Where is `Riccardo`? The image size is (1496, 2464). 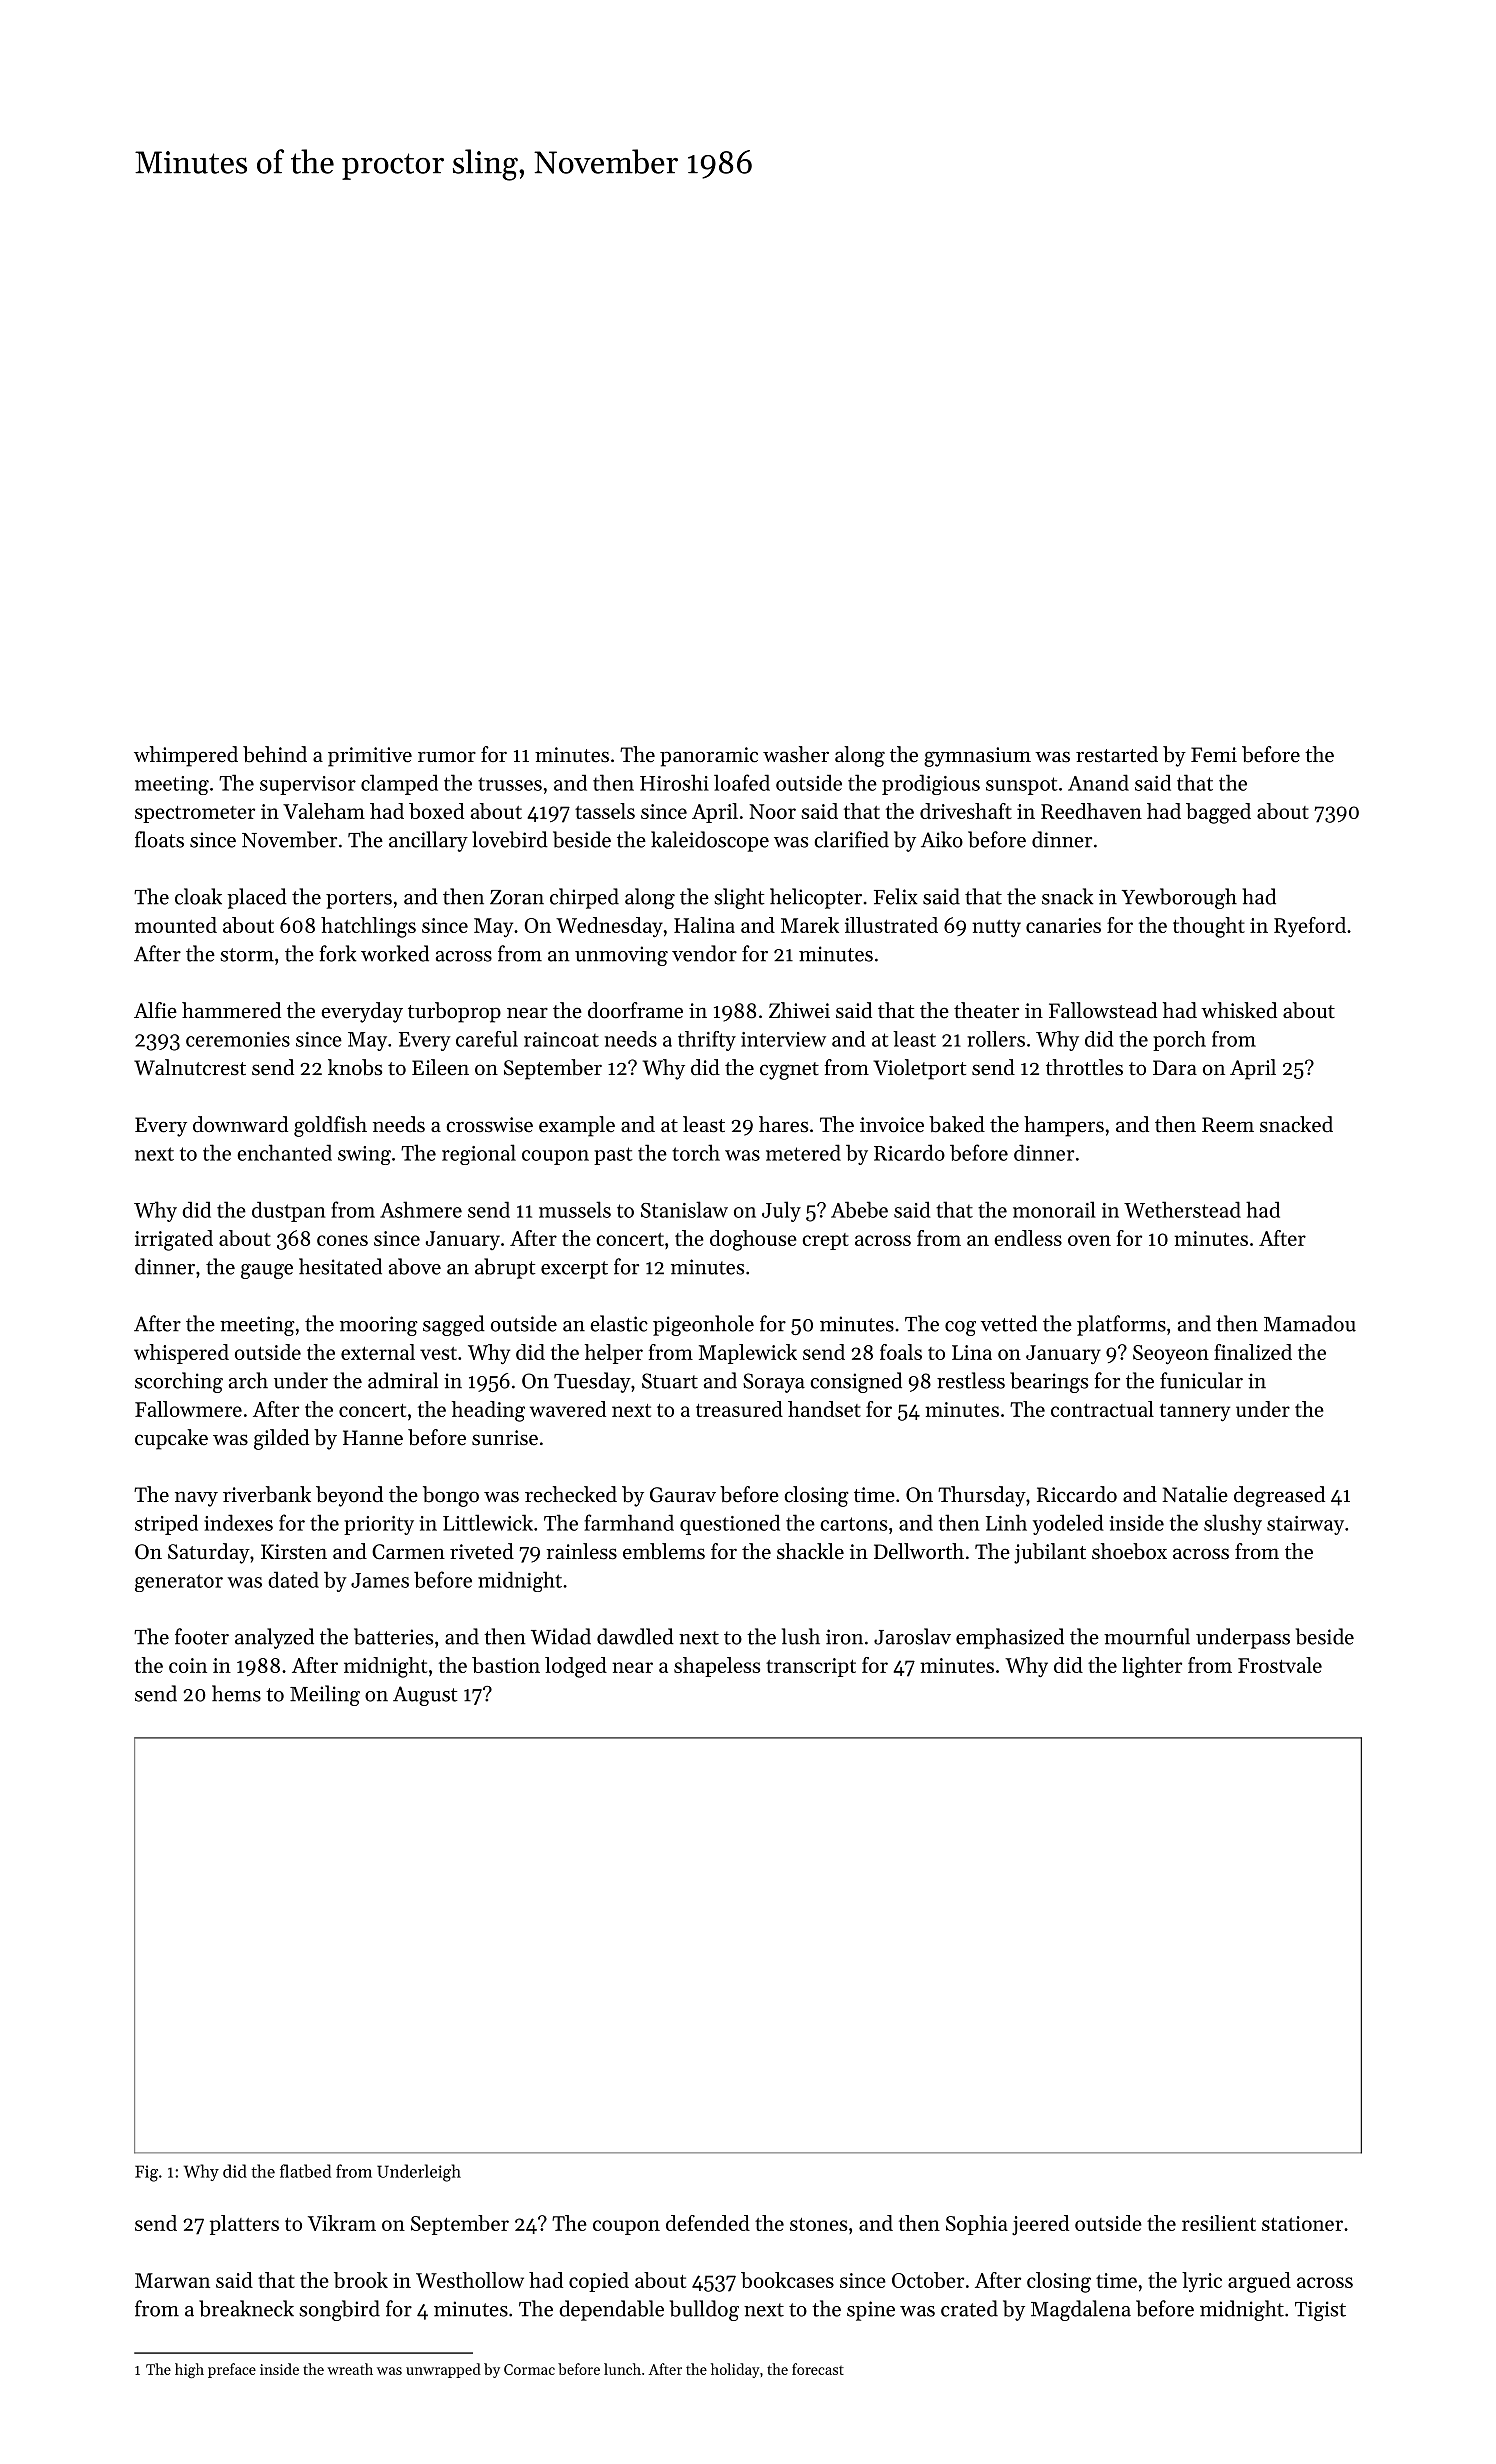
Riccardo is located at coordinates (1077, 1494).
